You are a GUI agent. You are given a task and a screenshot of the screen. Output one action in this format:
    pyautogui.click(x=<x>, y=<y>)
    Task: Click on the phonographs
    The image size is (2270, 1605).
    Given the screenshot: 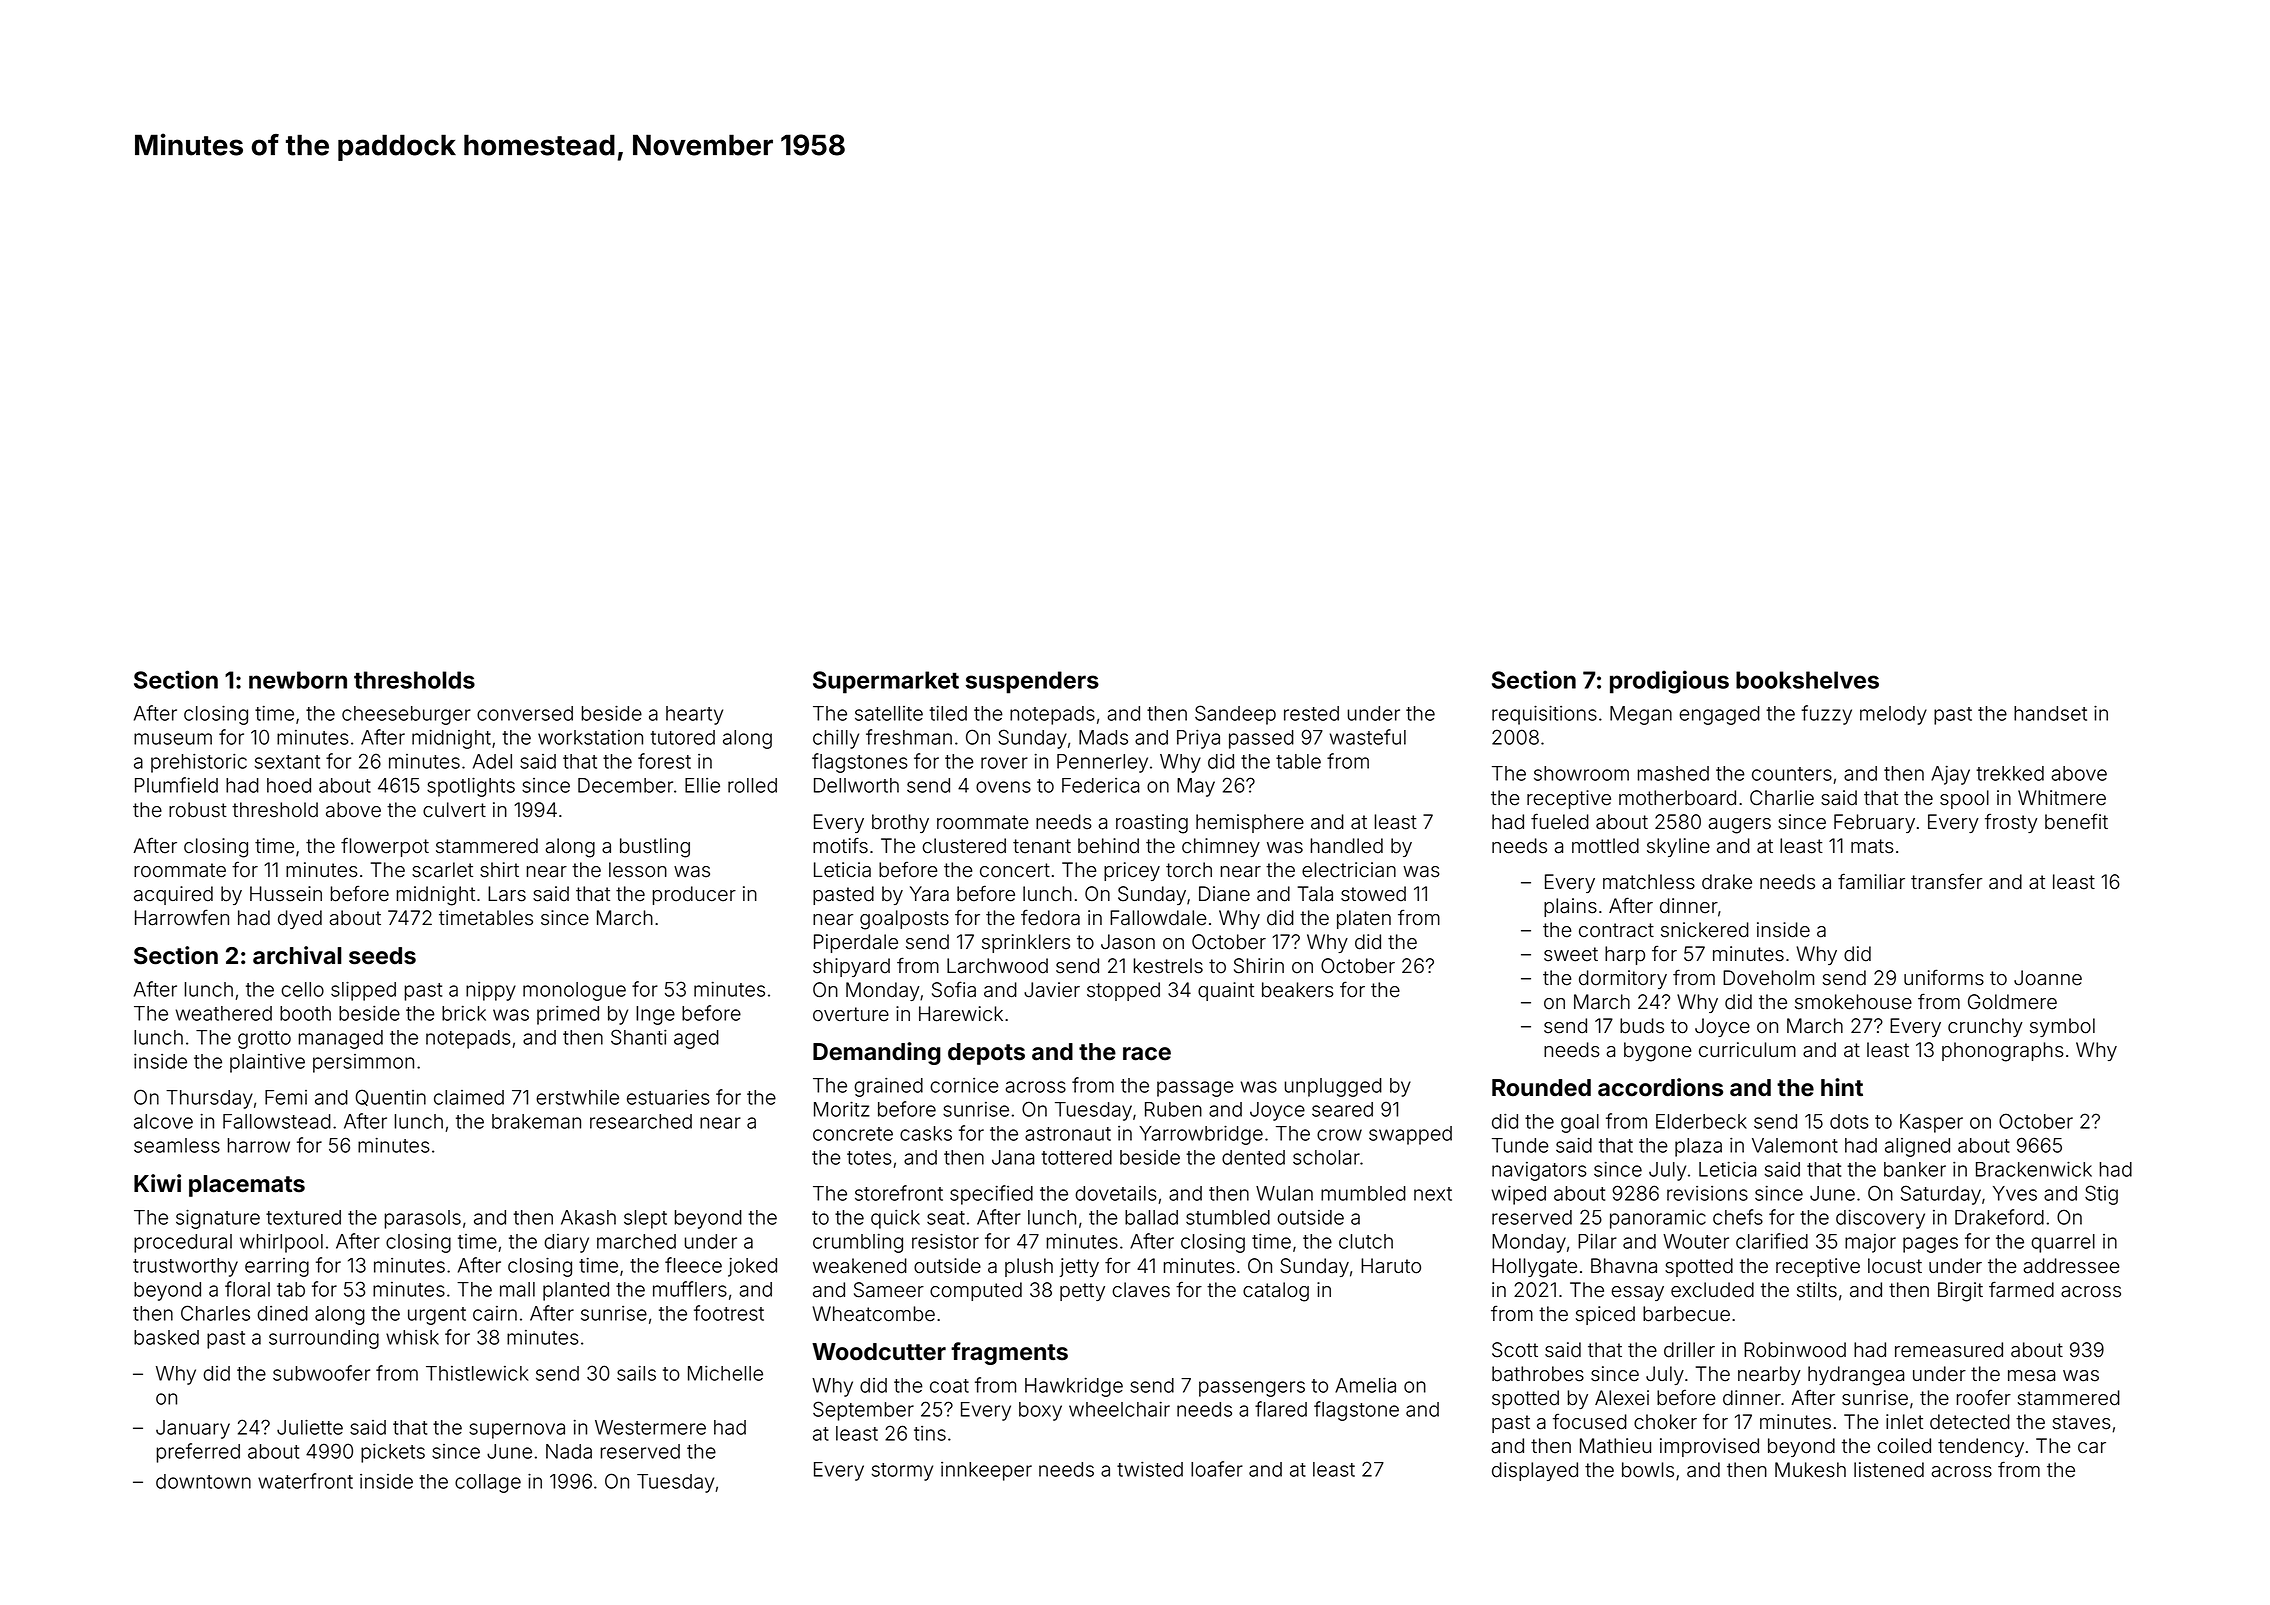 What is the action you would take?
    pyautogui.click(x=2002, y=1052)
